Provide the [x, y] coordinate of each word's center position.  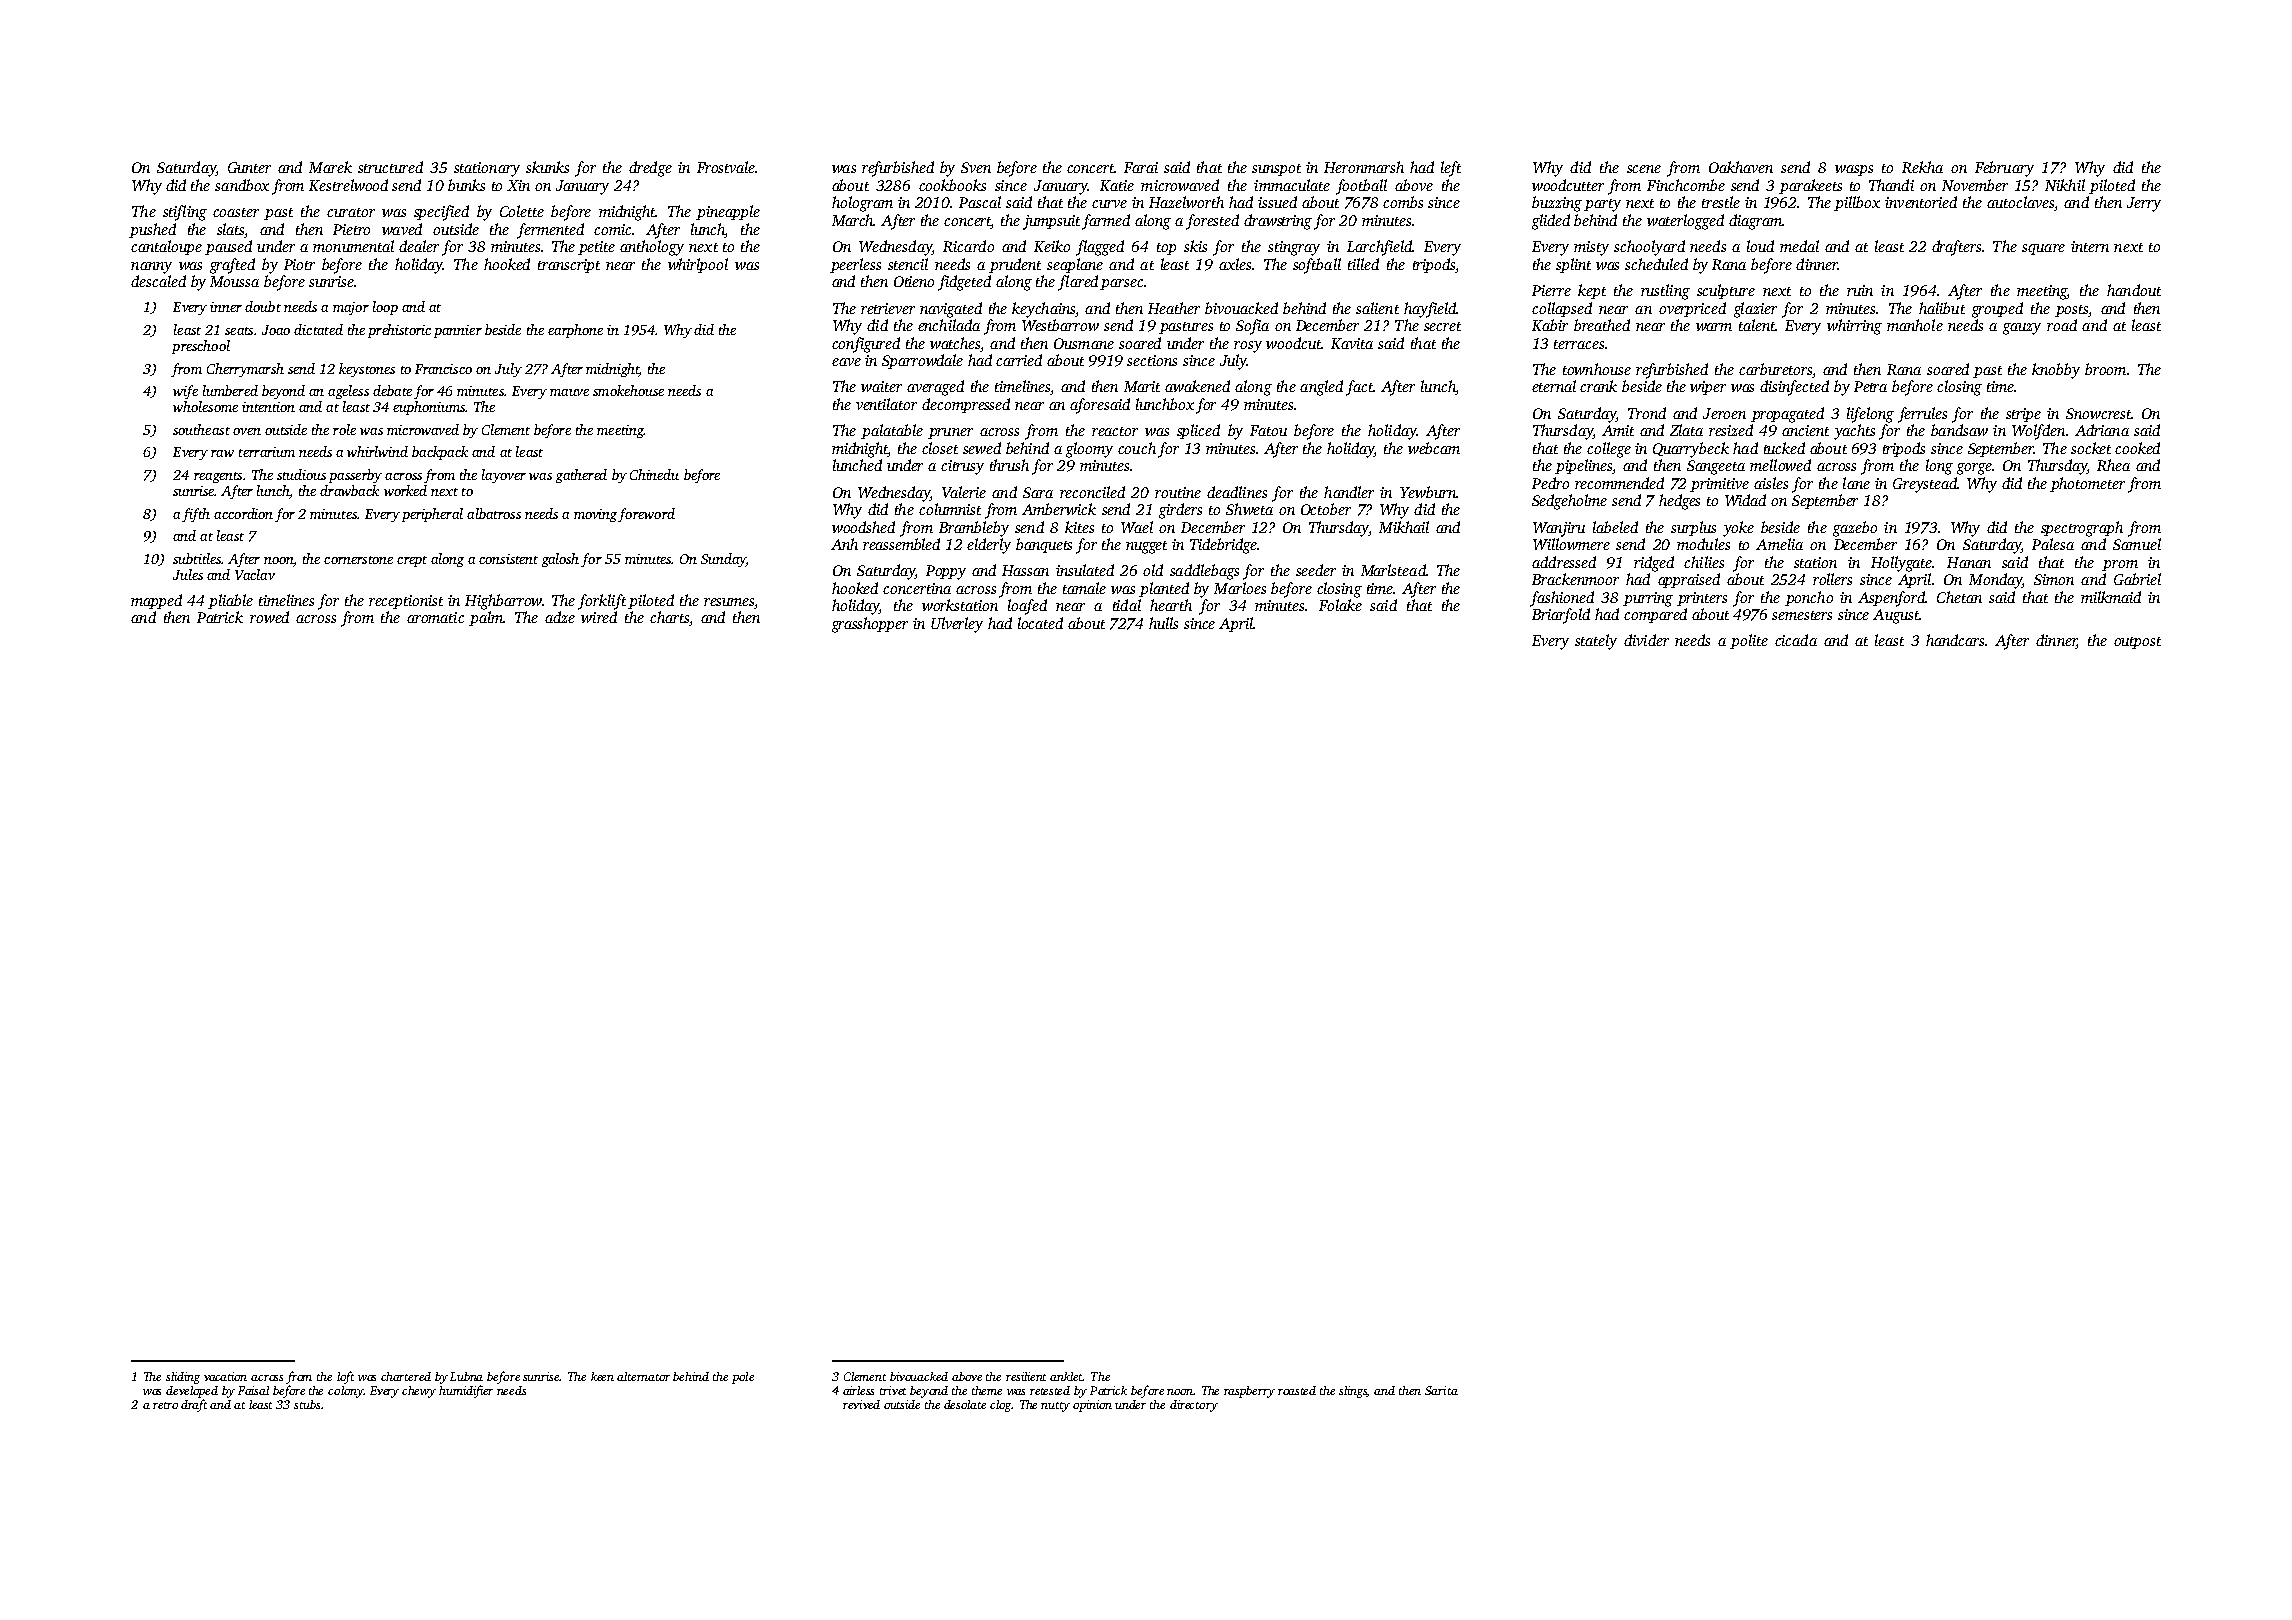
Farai [1141, 167]
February [2004, 169]
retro [165, 1405]
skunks [547, 167]
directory [1194, 1406]
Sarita [1441, 1390]
